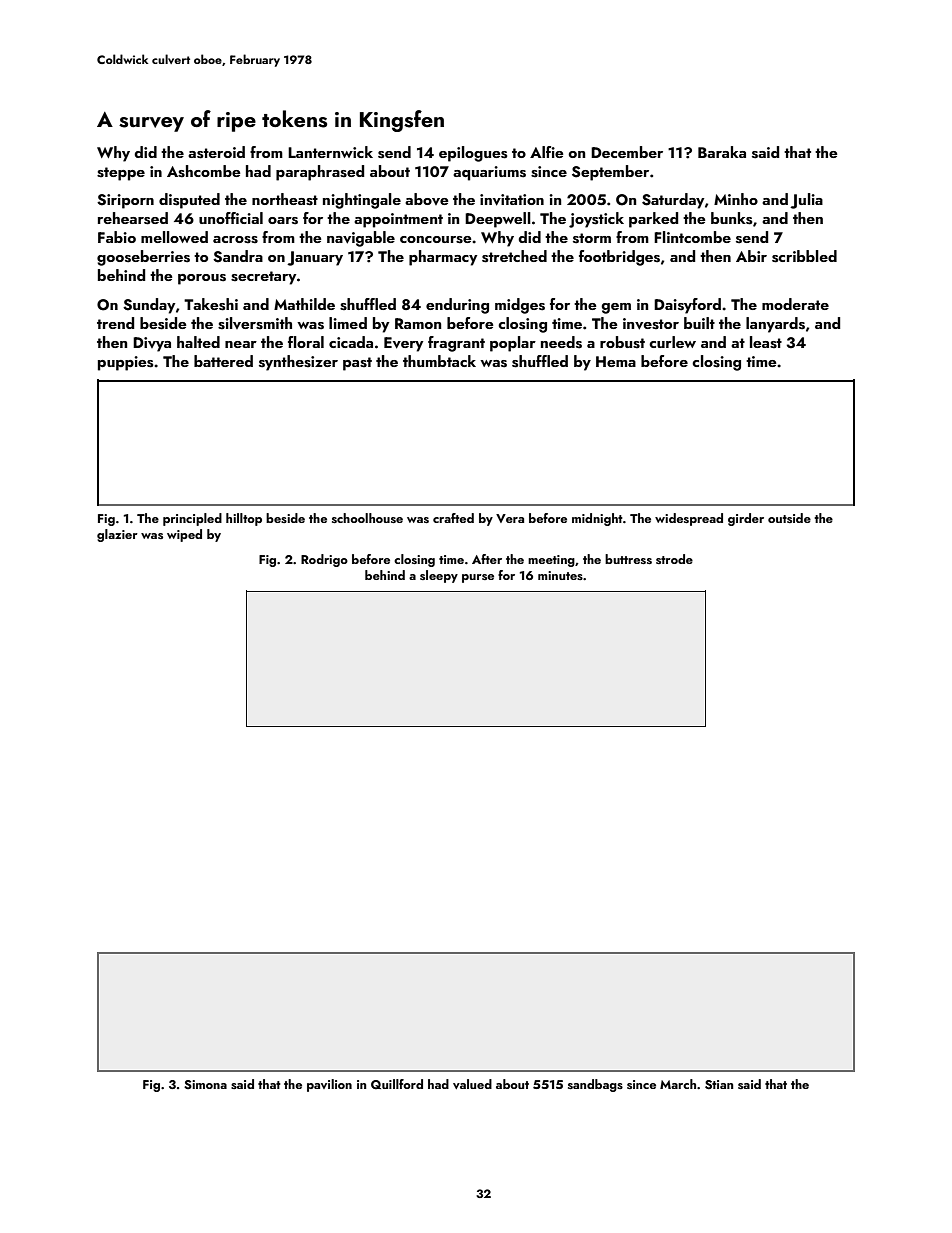 Image resolution: width=952 pixels, height=1233 pixels. Describe the element at coordinates (719, 1085) in the page. I see `Stian` at that location.
